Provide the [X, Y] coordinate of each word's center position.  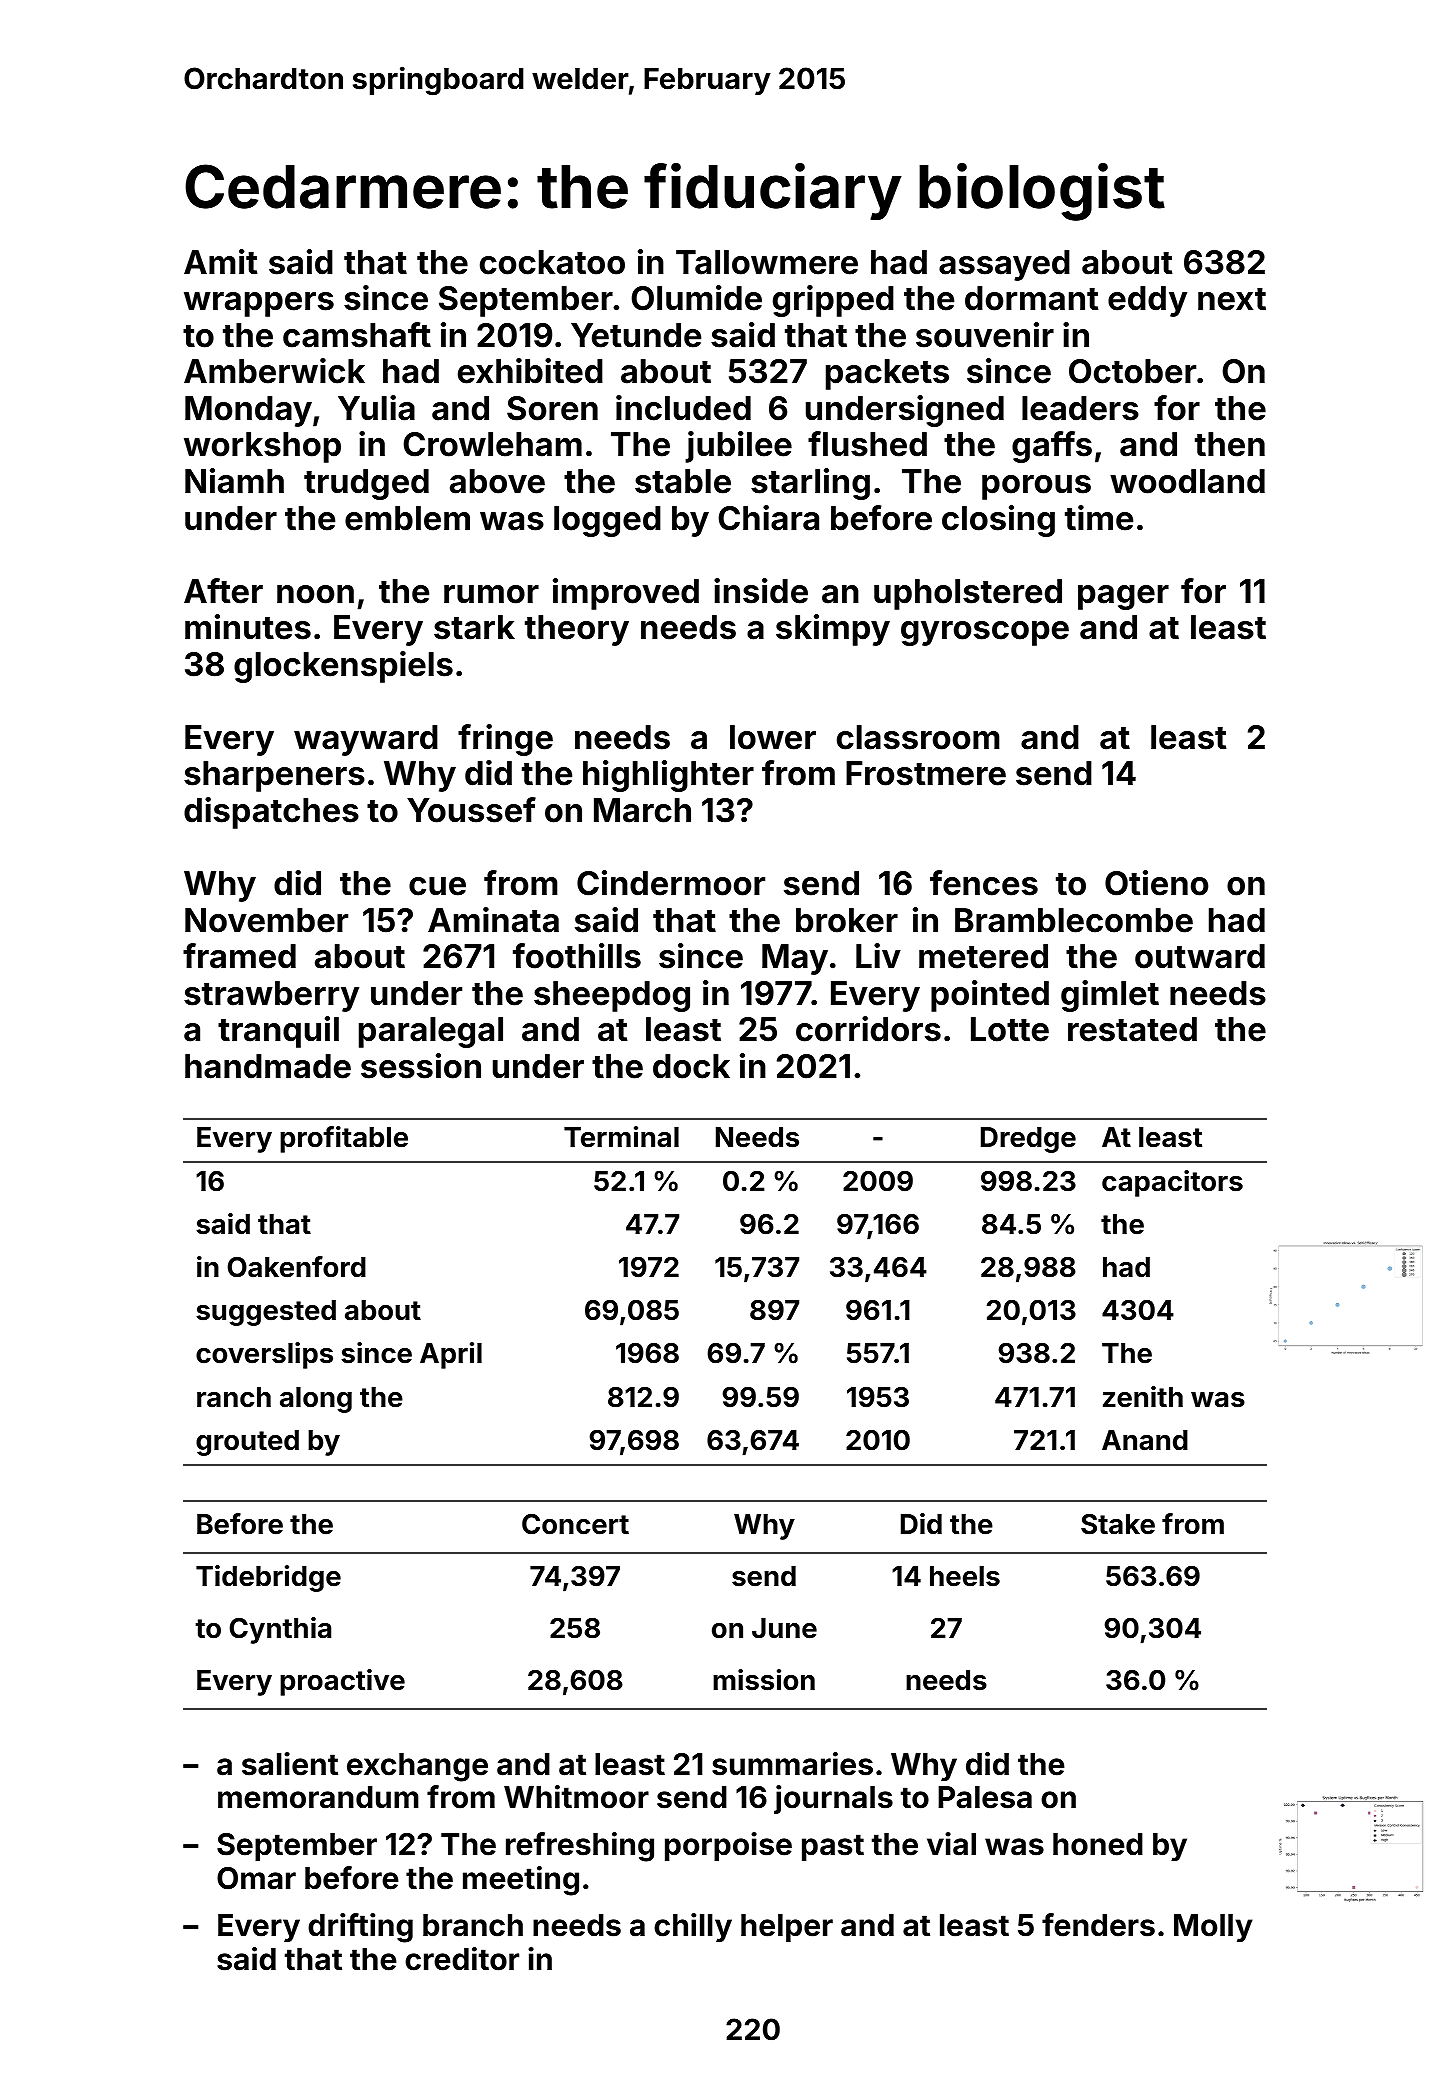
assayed [1004, 265]
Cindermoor [671, 883]
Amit [221, 262]
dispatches [271, 813]
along [316, 1400]
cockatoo [552, 262]
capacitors [1172, 1183]
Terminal [621, 1137]
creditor [462, 1959]
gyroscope [985, 633]
